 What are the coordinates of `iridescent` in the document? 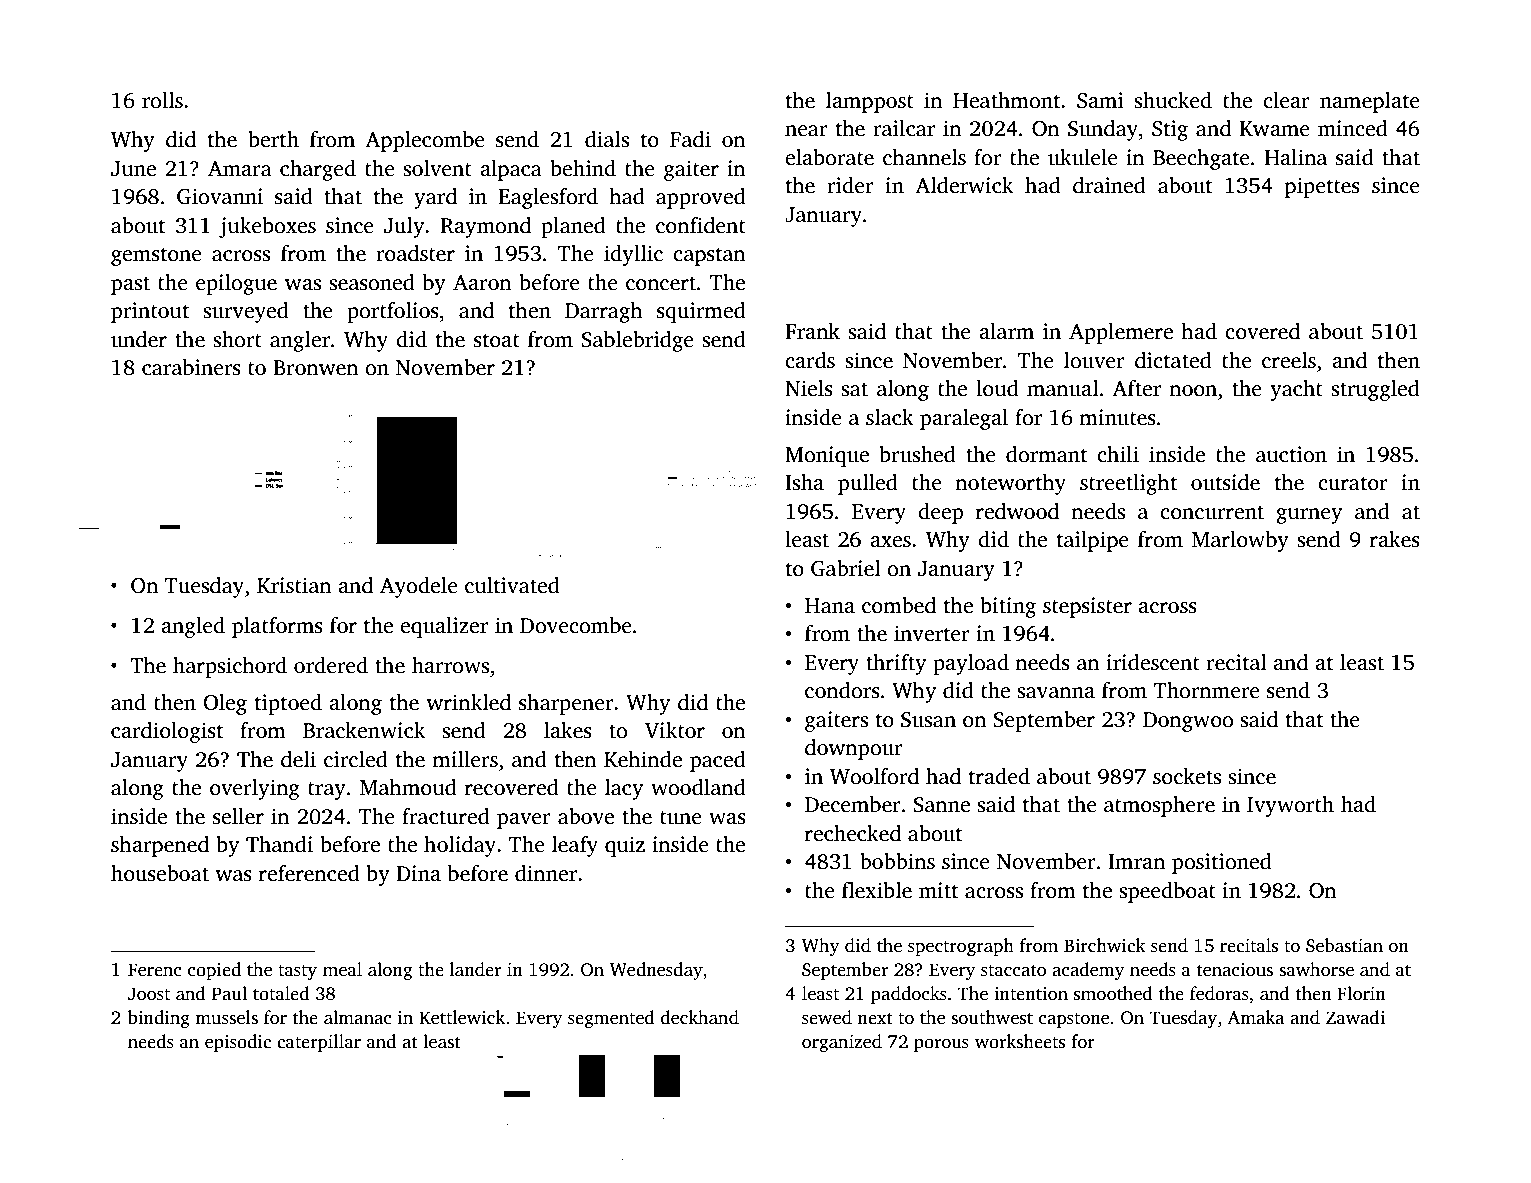 It's located at (1153, 662).
